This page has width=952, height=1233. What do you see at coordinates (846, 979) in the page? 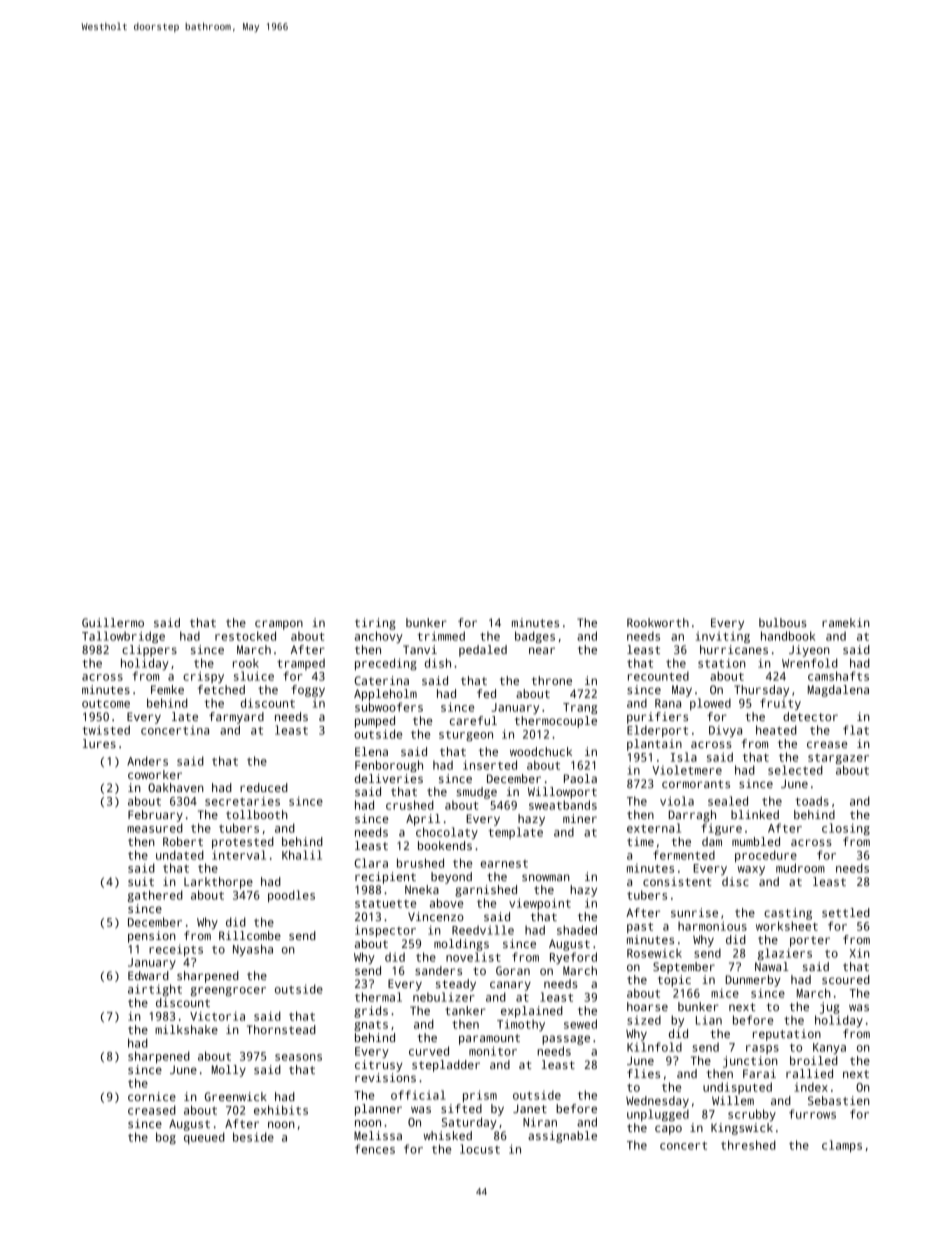
I see `scoured` at bounding box center [846, 979].
